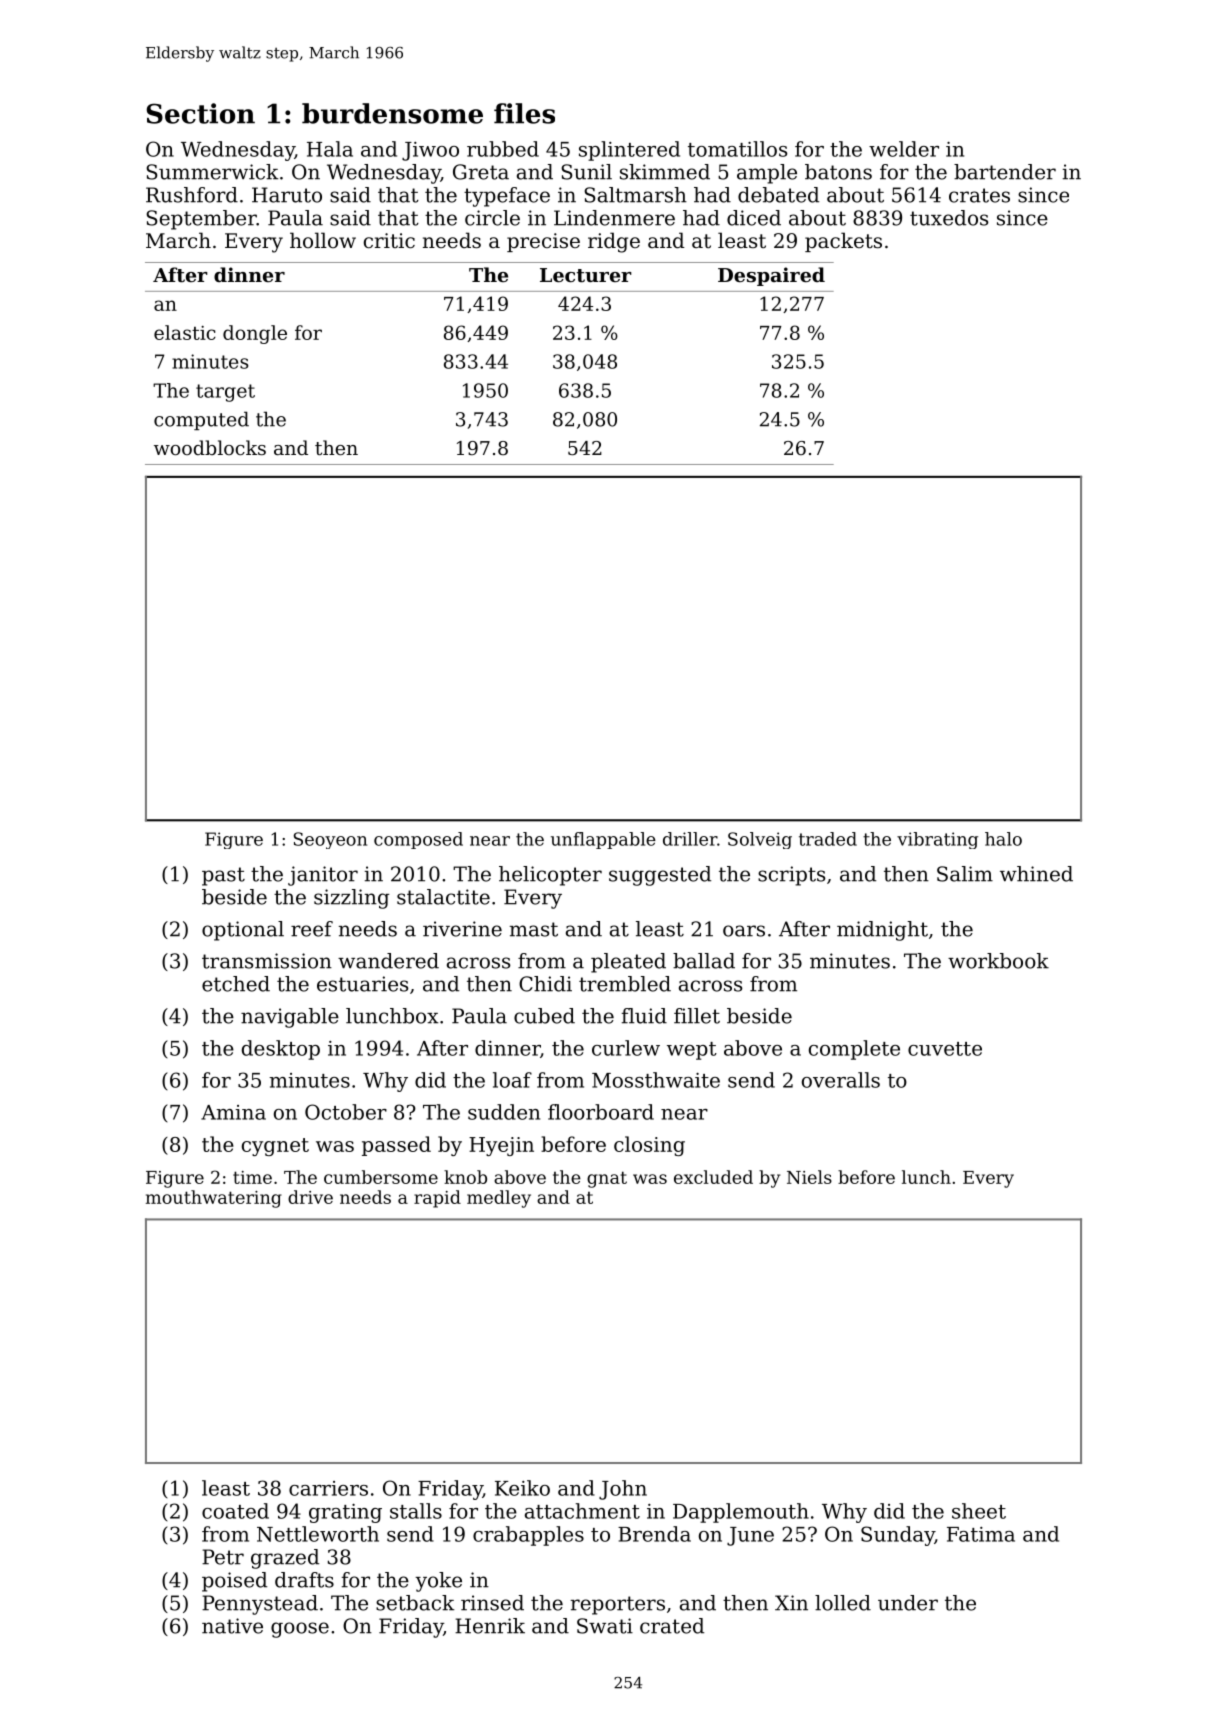 Image resolution: width=1227 pixels, height=1736 pixels. Describe the element at coordinates (201, 113) in the document. I see `Section` at that location.
